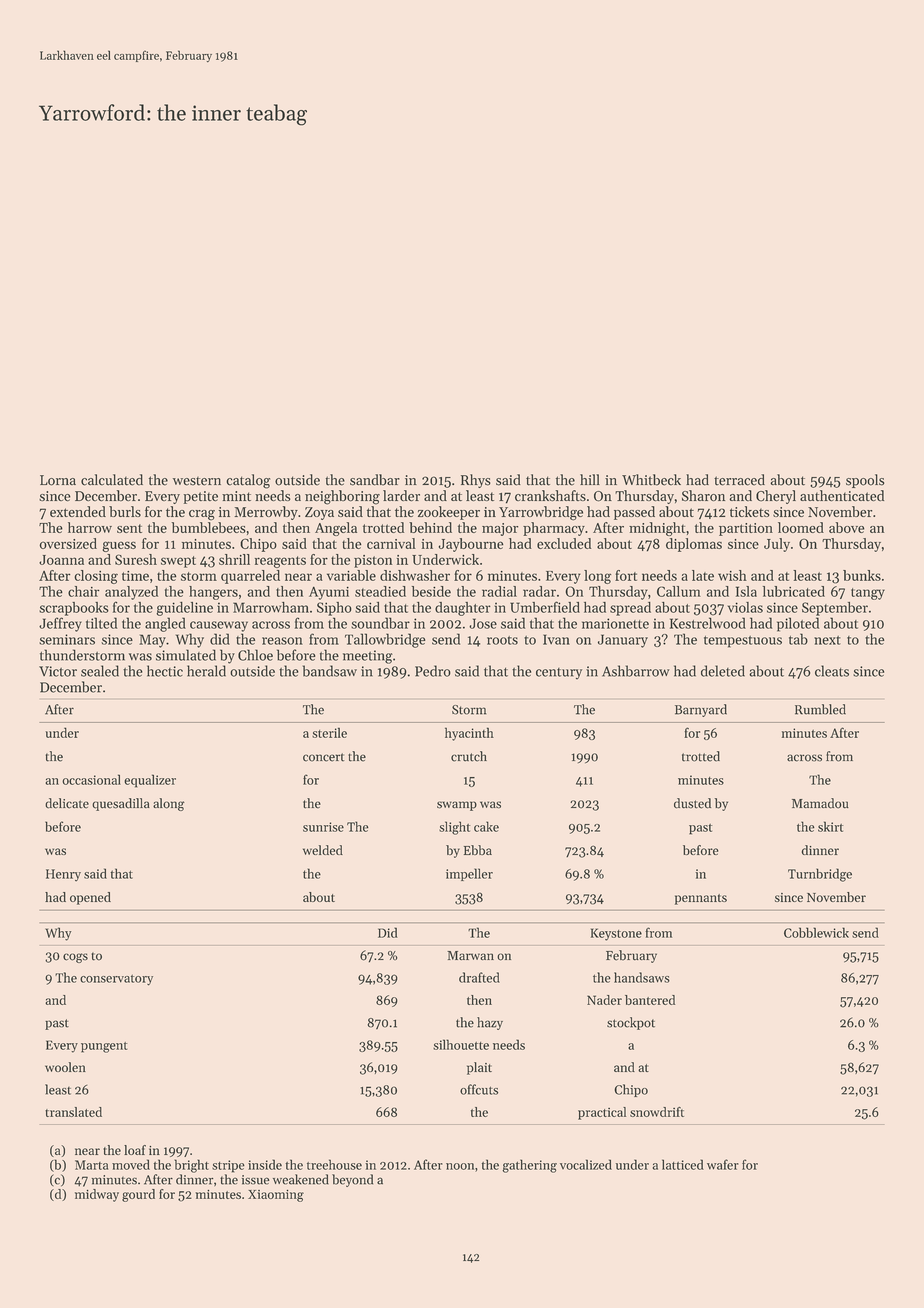 The image size is (924, 1308). Describe the element at coordinates (58, 480) in the screenshot. I see `Lorna` at that location.
